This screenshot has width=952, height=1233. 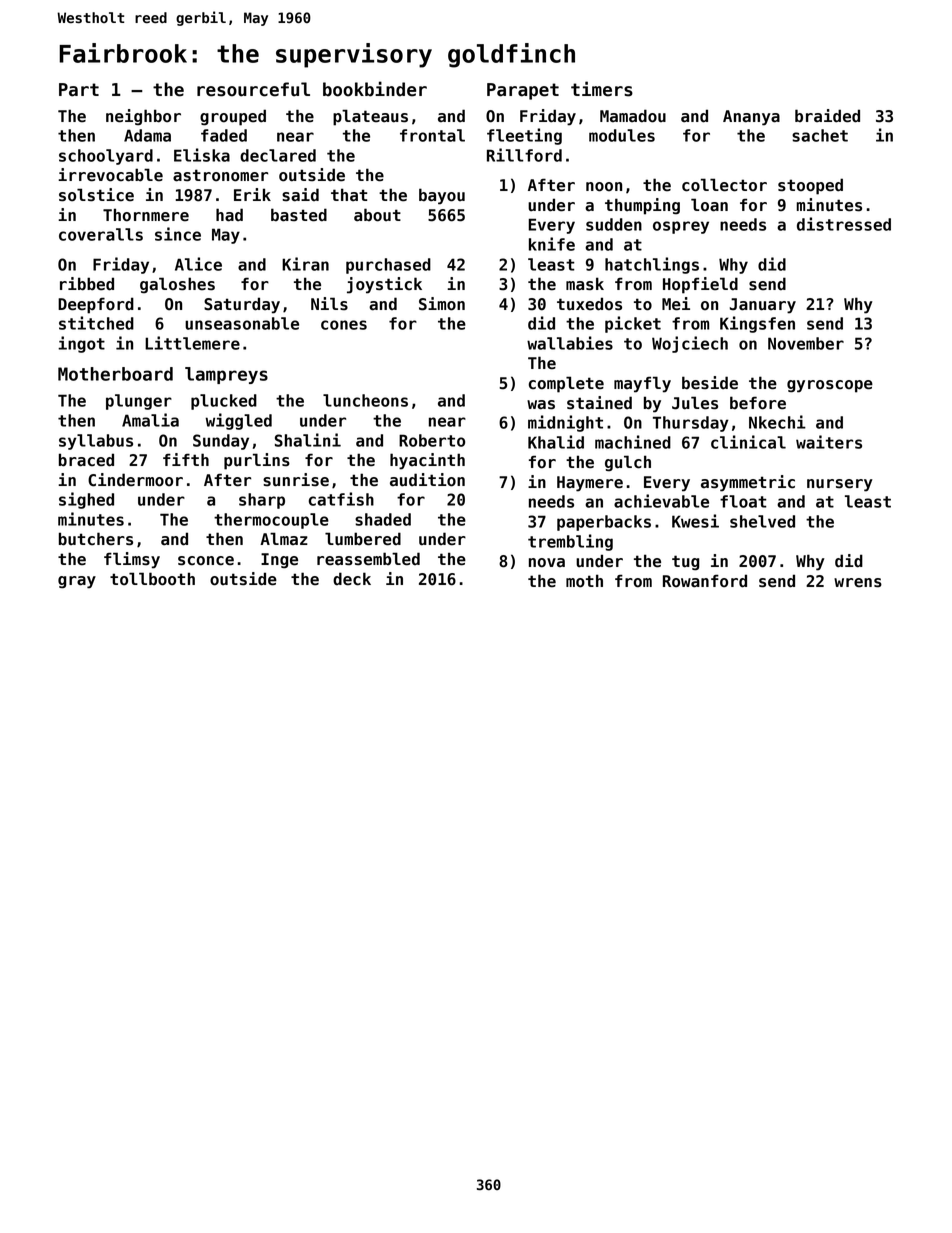 What do you see at coordinates (375, 89) in the screenshot?
I see `bookbinder` at bounding box center [375, 89].
